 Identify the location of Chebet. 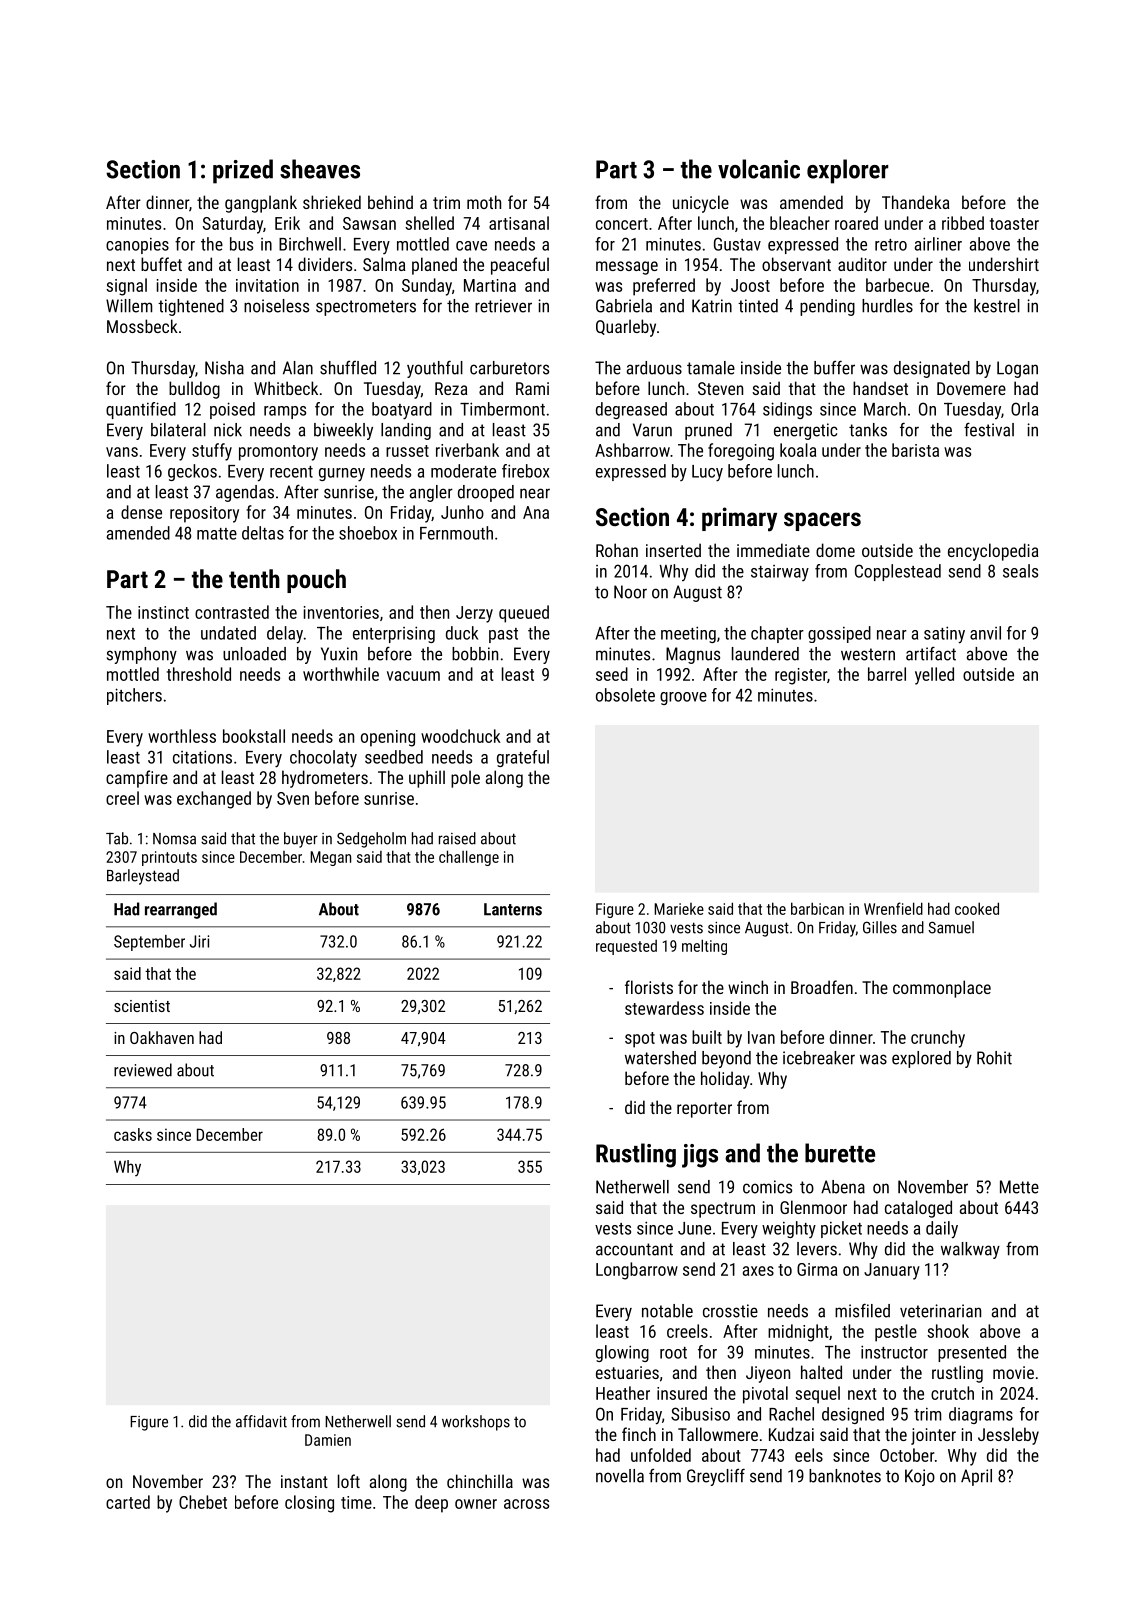
(203, 1502).
